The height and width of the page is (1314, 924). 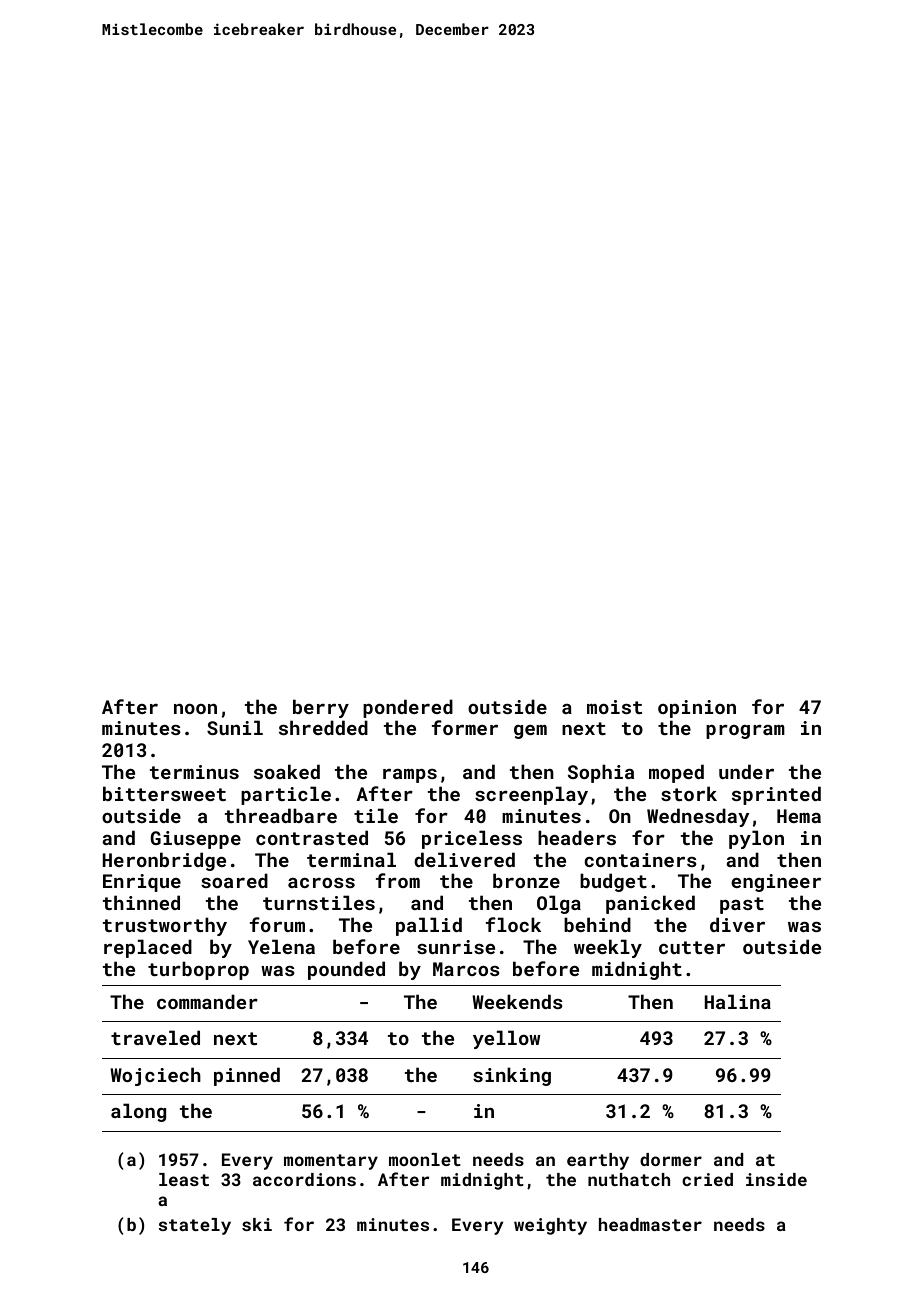 What do you see at coordinates (194, 1226) in the page?
I see `stately` at bounding box center [194, 1226].
